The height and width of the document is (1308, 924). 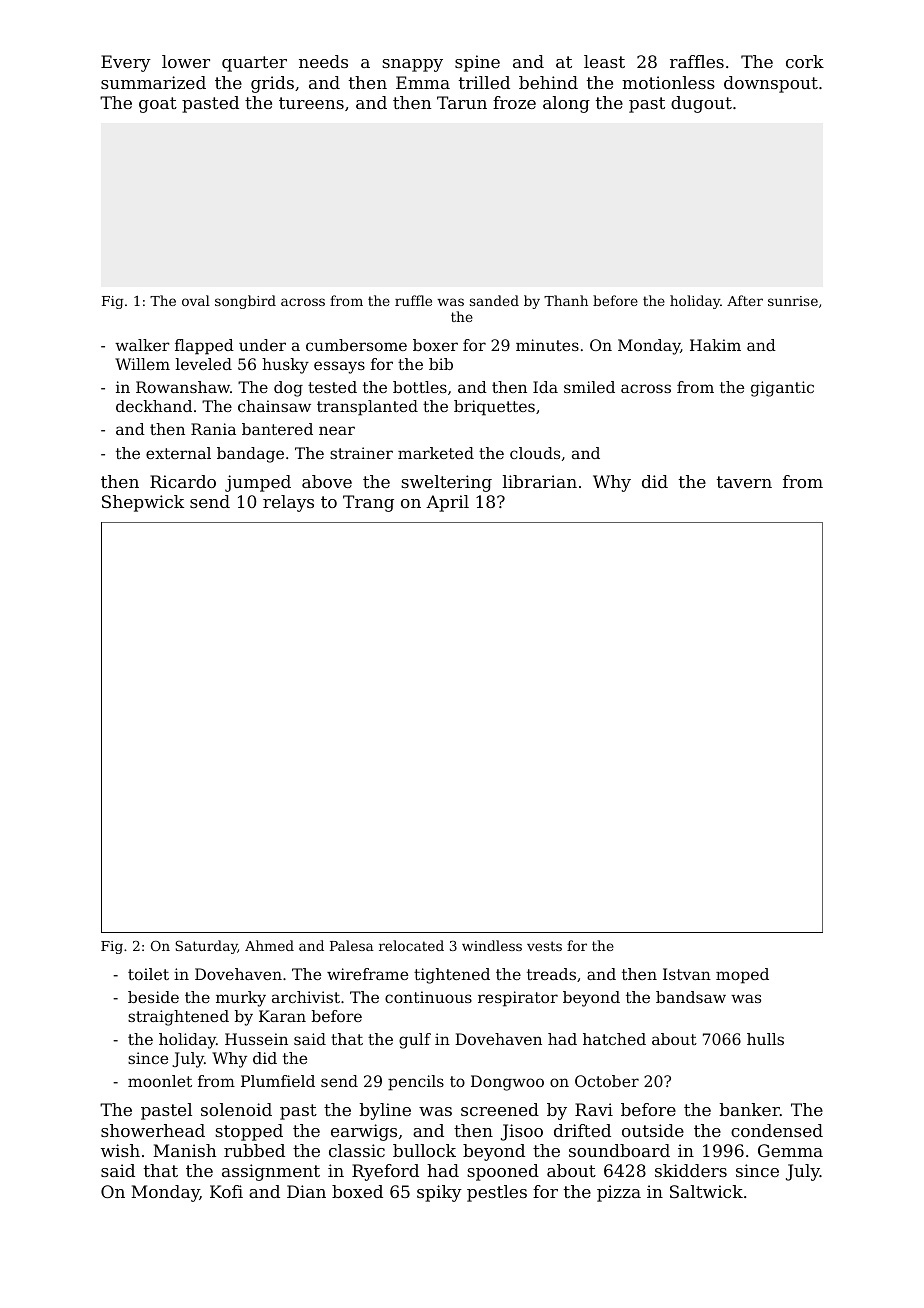 What do you see at coordinates (447, 503) in the document?
I see `April` at bounding box center [447, 503].
